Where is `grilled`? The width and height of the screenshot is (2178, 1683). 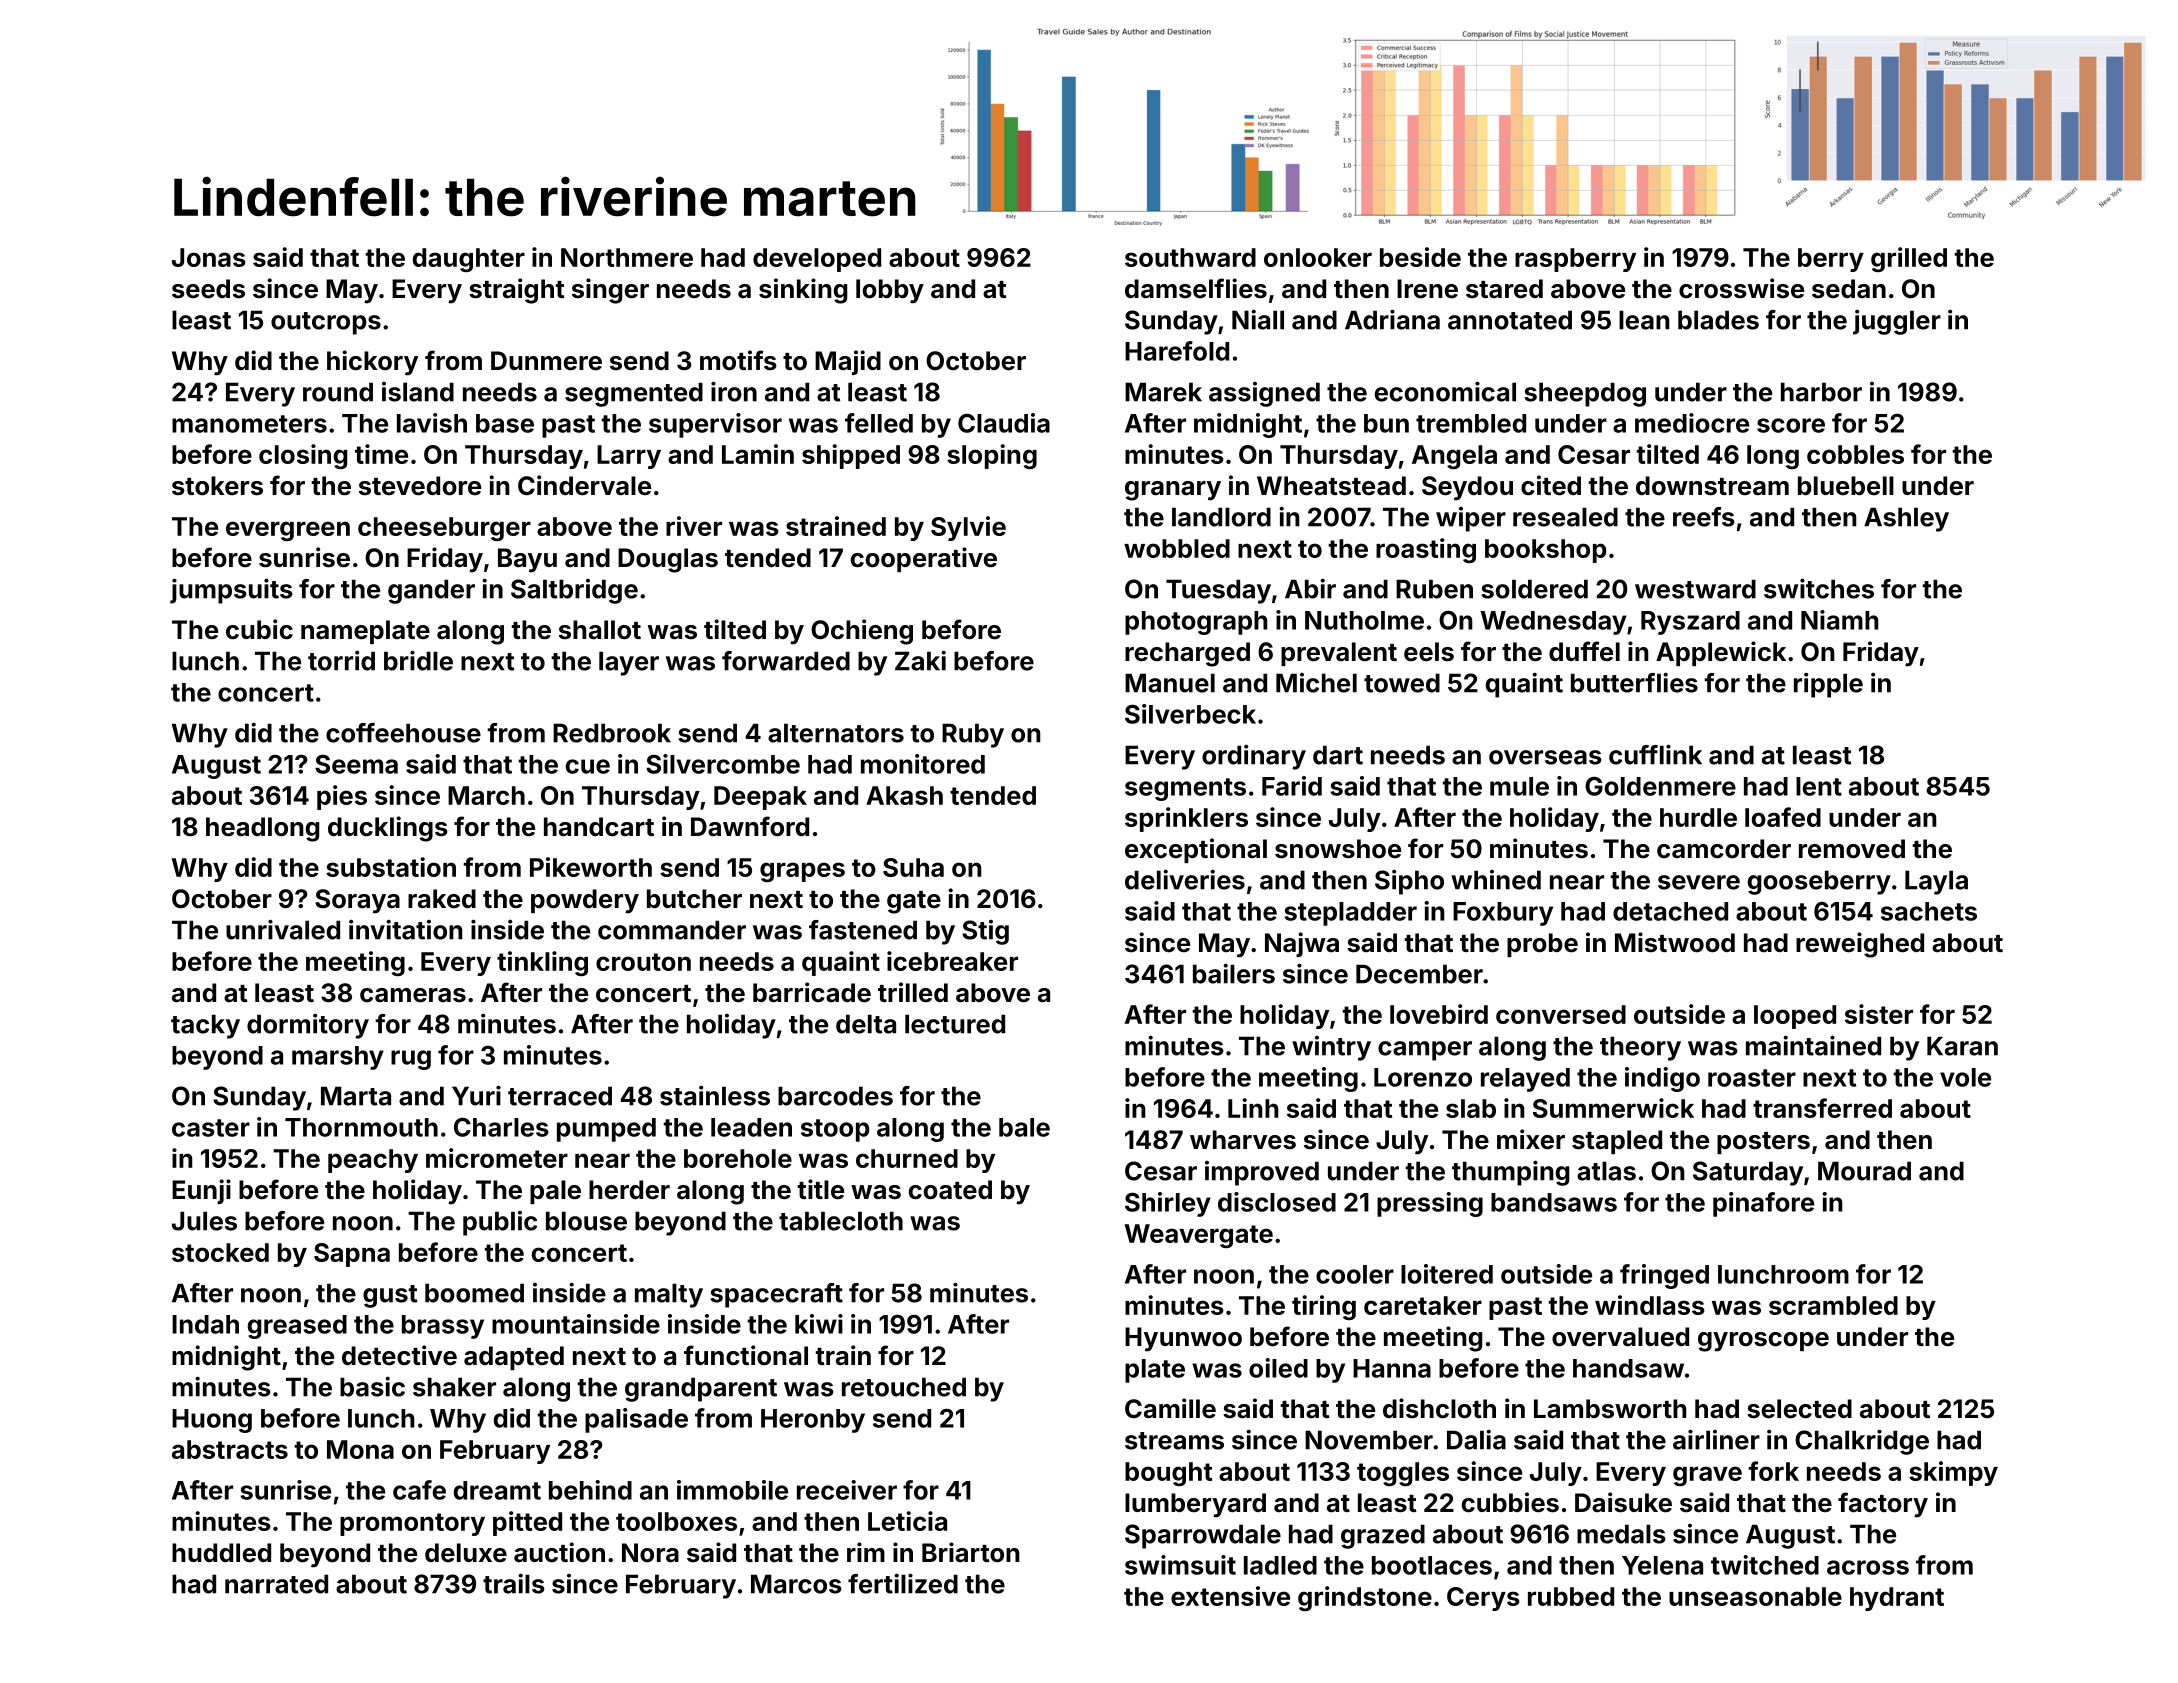 grilled is located at coordinates (1909, 259).
